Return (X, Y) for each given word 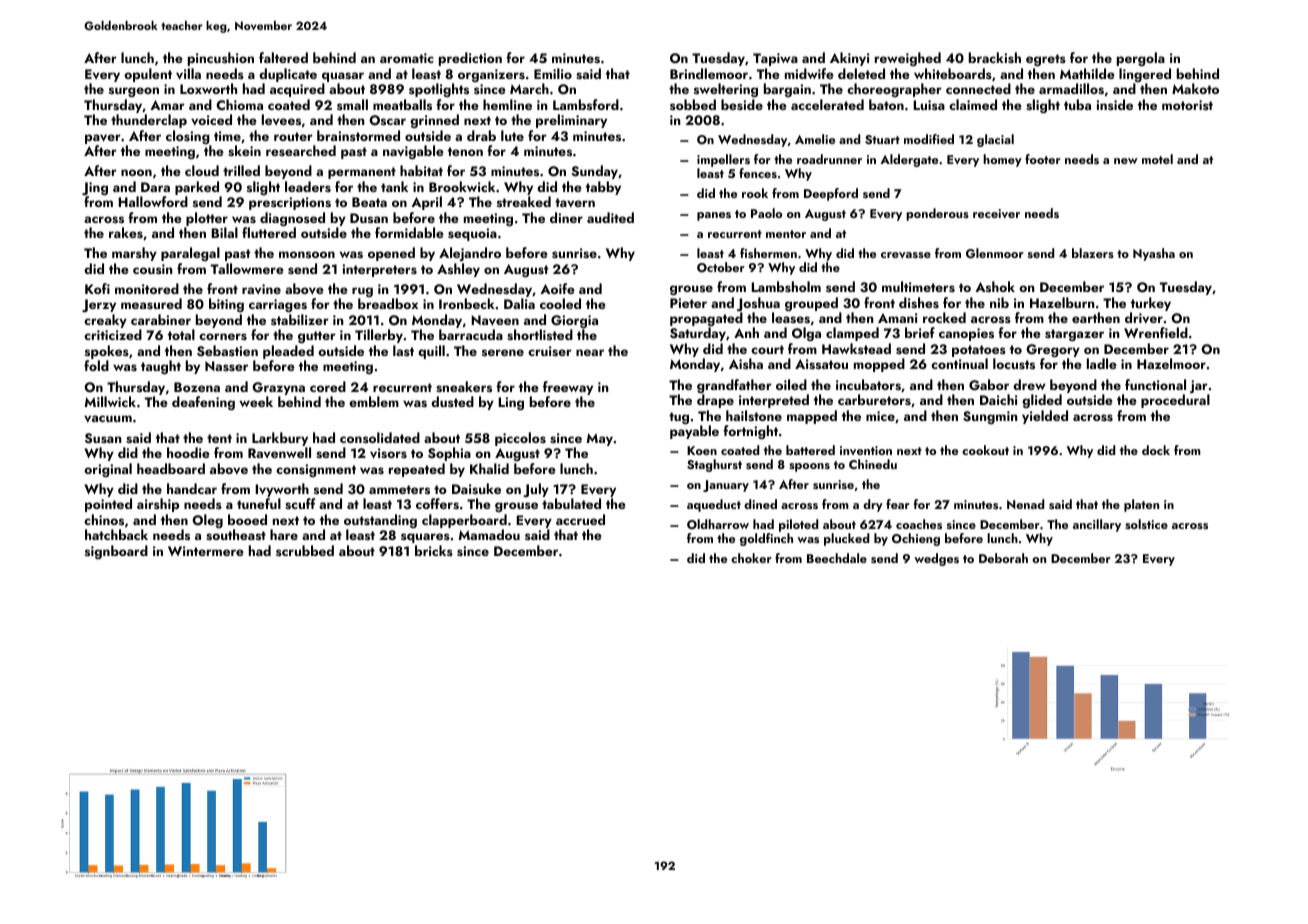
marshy (134, 254)
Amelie (815, 139)
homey (1002, 160)
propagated (706, 320)
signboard (116, 552)
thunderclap (149, 121)
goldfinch (766, 539)
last (403, 350)
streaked (524, 201)
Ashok (995, 286)
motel (1157, 159)
